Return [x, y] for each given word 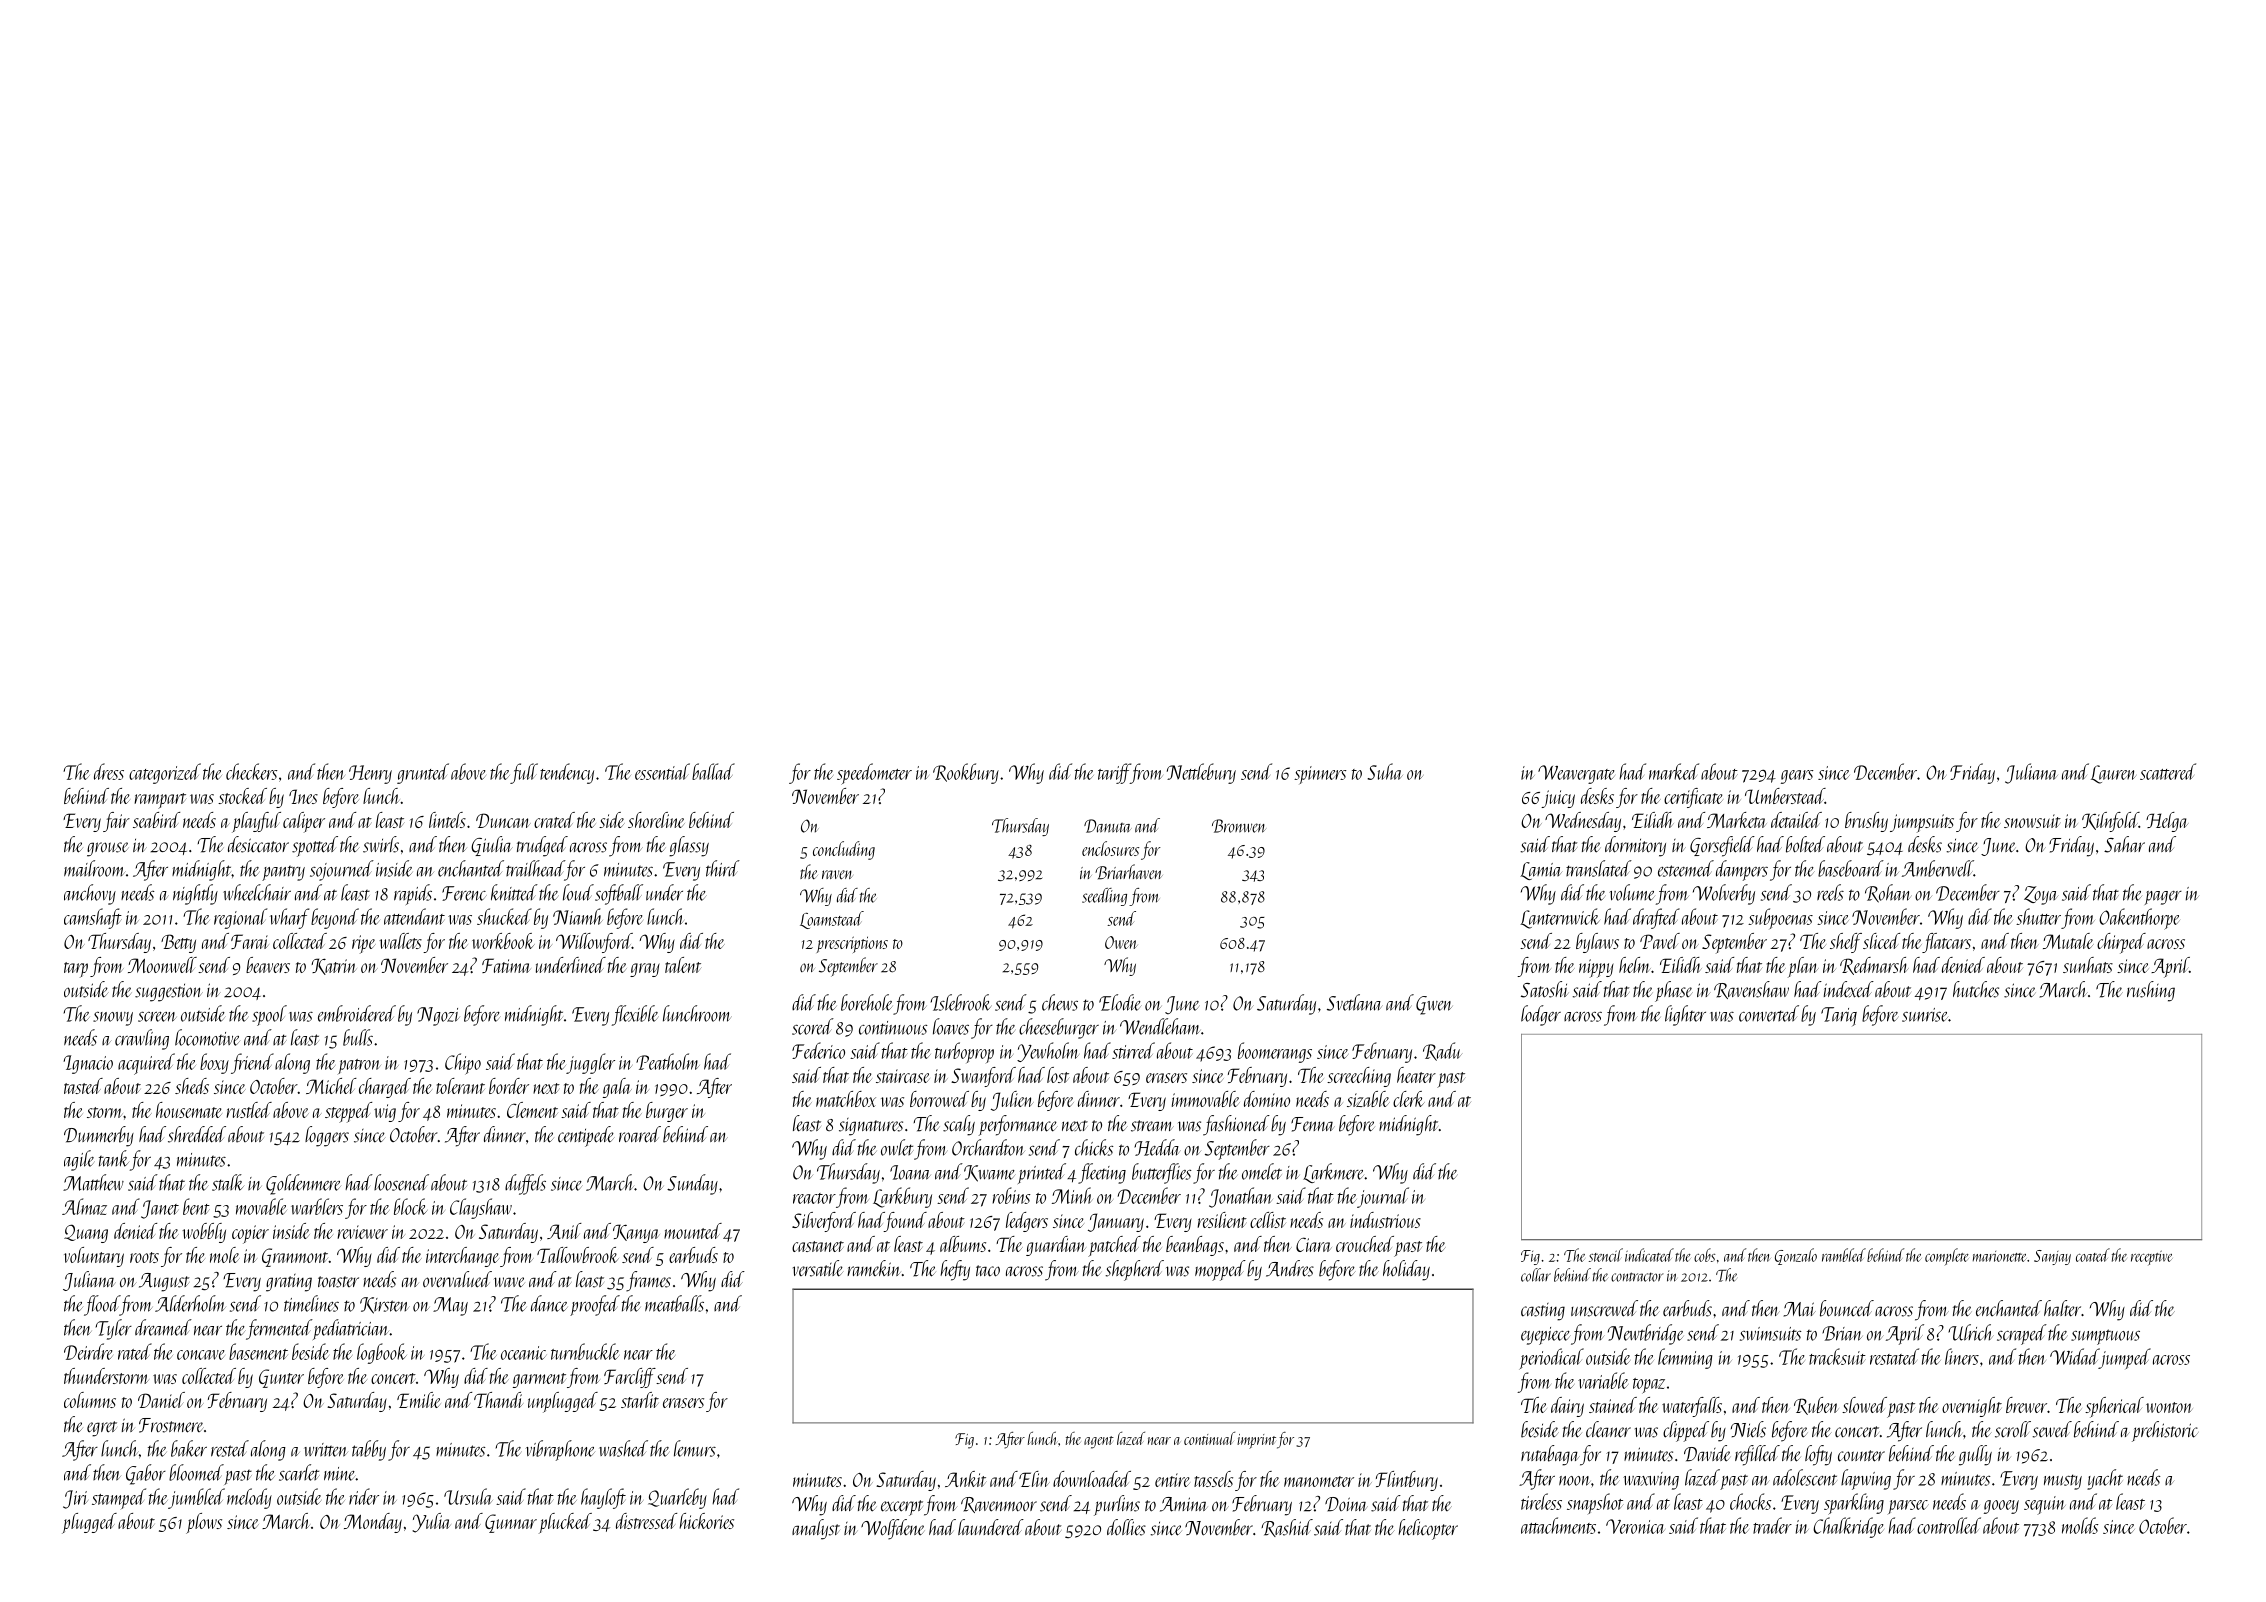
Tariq [1839, 1016]
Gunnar [511, 1523]
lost [1058, 1075]
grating [289, 1283]
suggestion [169, 993]
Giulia [492, 846]
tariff [1114, 773]
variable [1603, 1380]
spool [269, 1015]
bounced [1847, 1308]
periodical [1551, 1359]
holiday [1406, 1270]
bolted [1805, 844]
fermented [279, 1329]
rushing [2151, 991]
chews [1060, 1002]
